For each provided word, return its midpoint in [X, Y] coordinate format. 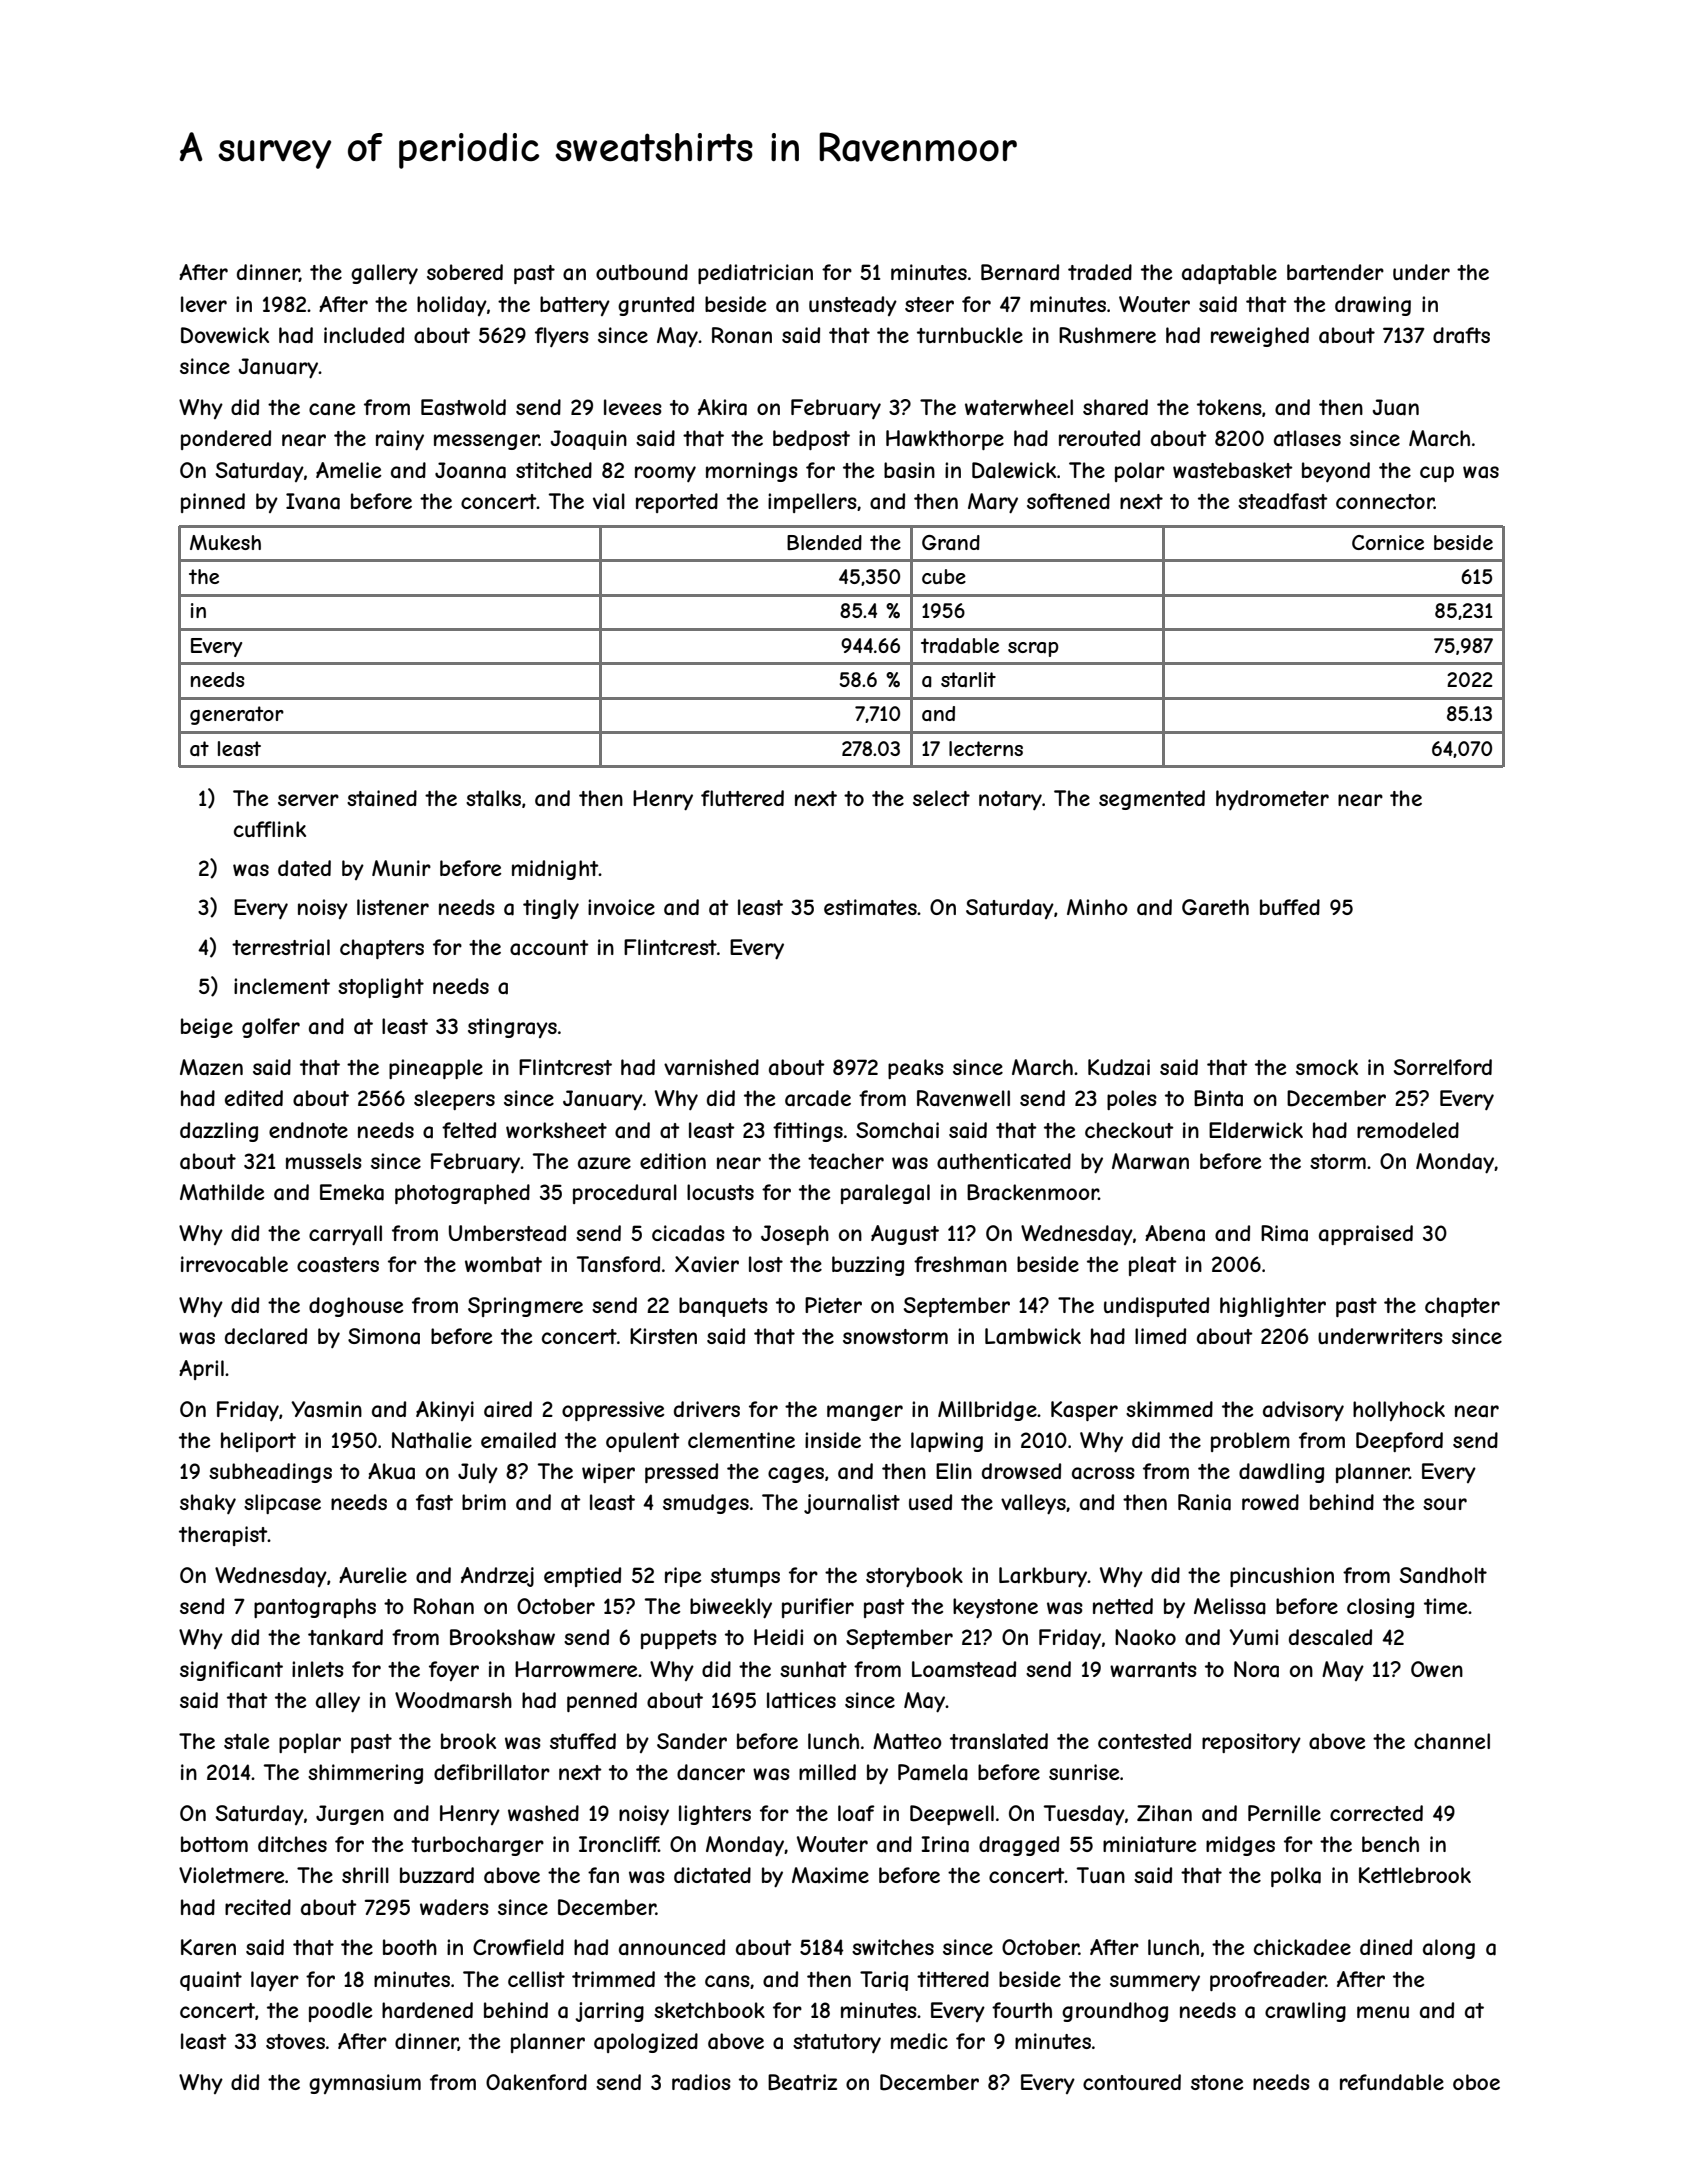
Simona [384, 1336]
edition [673, 1161]
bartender [1335, 272]
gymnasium [365, 2084]
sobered [465, 272]
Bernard [1020, 272]
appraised [1366, 1235]
